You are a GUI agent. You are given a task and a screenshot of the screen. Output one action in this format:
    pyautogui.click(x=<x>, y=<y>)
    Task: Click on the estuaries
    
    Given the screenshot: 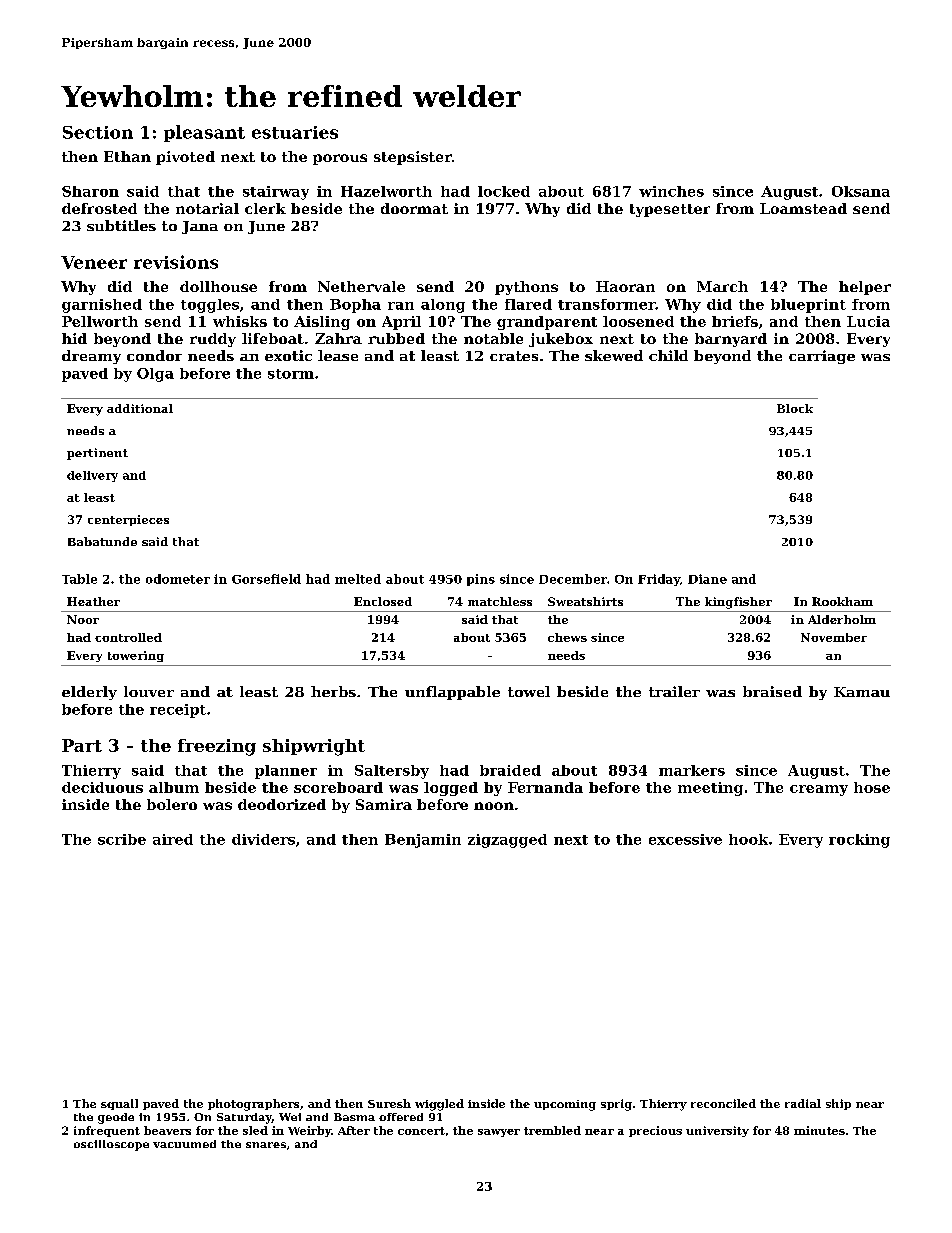 What is the action you would take?
    pyautogui.click(x=295, y=132)
